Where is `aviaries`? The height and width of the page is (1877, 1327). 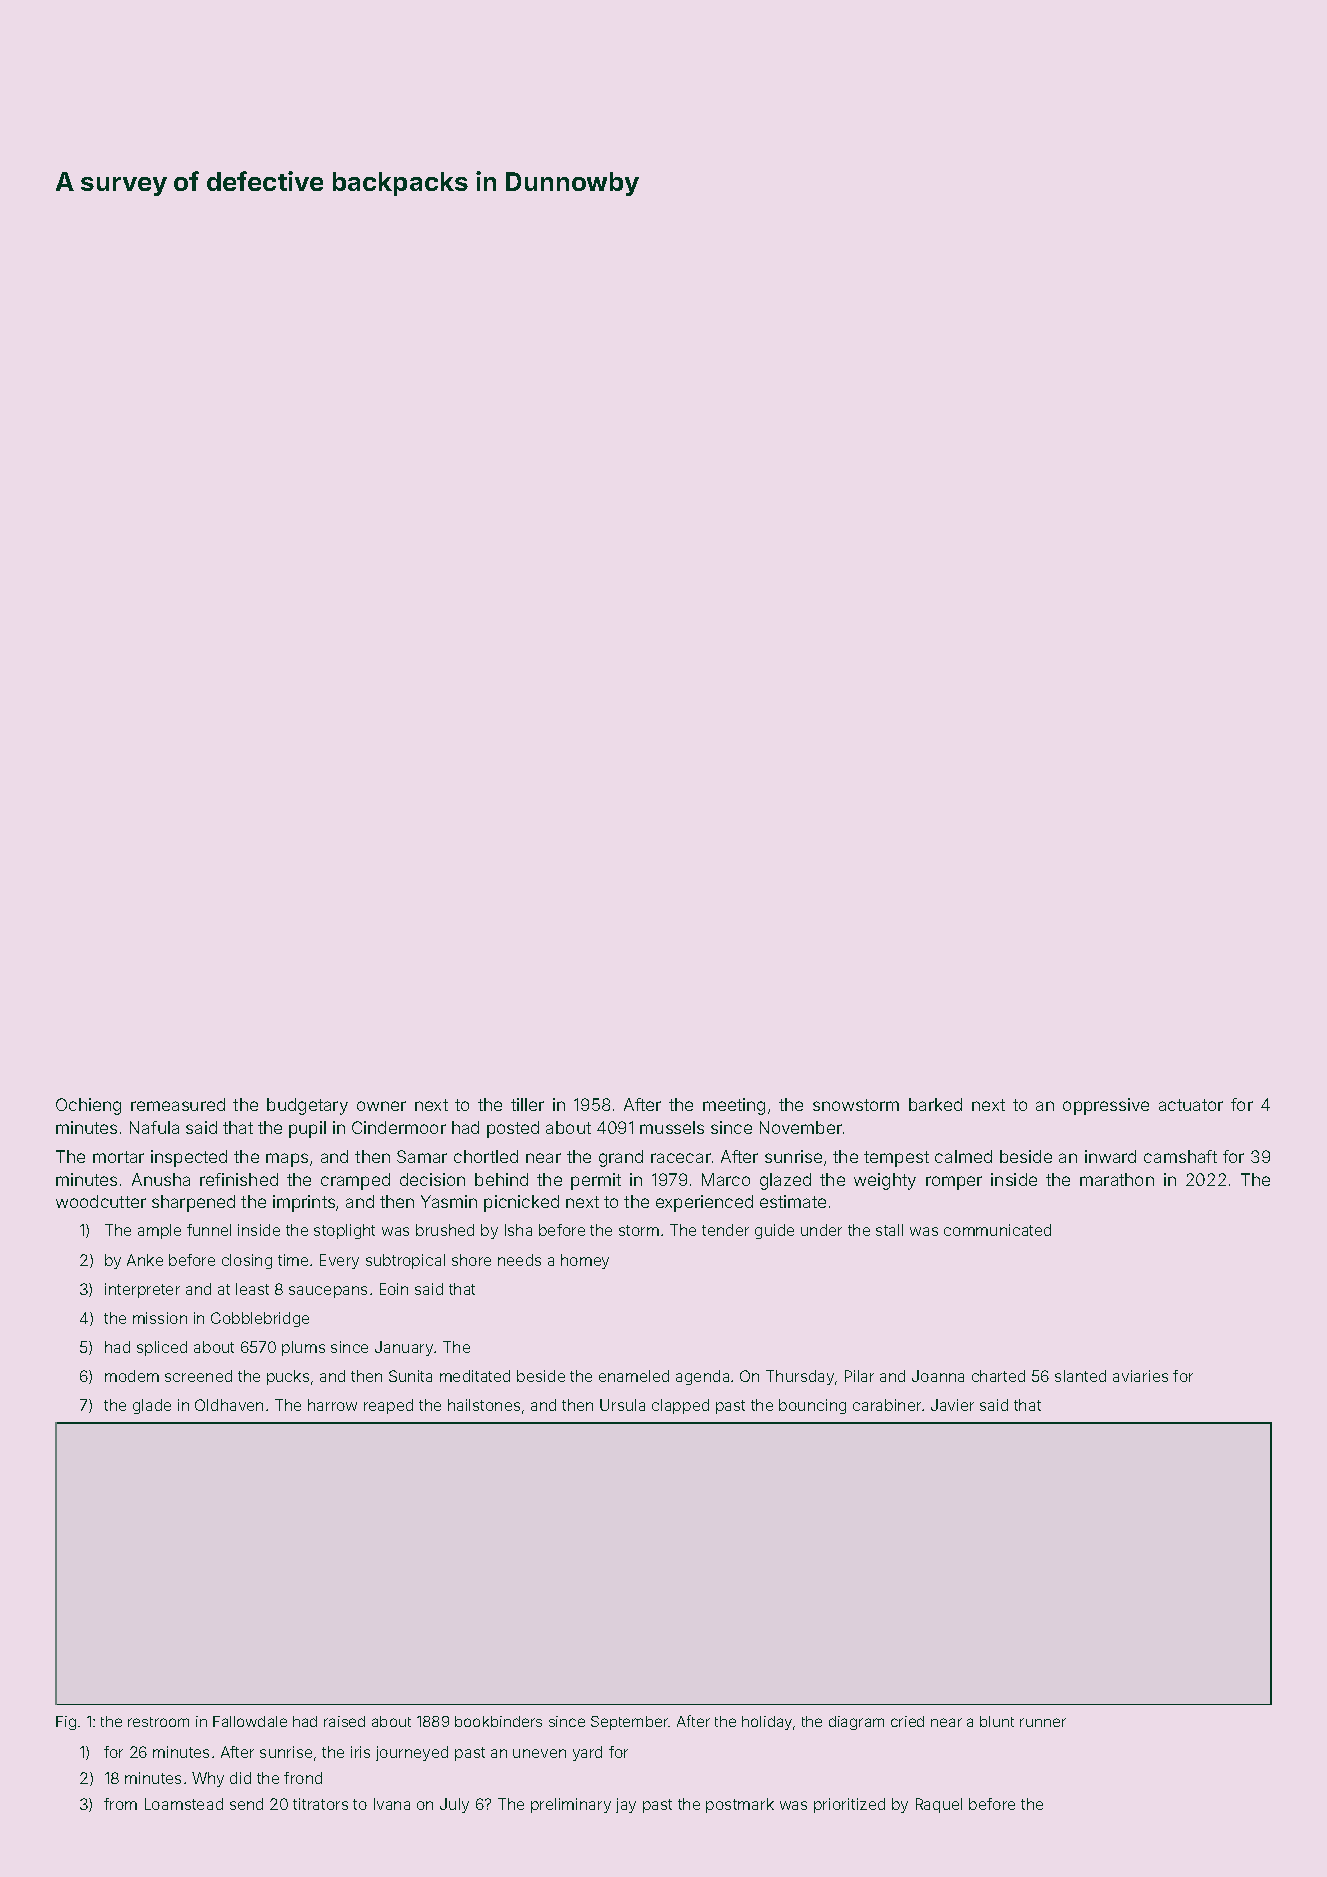 aviaries is located at coordinates (1140, 1376).
